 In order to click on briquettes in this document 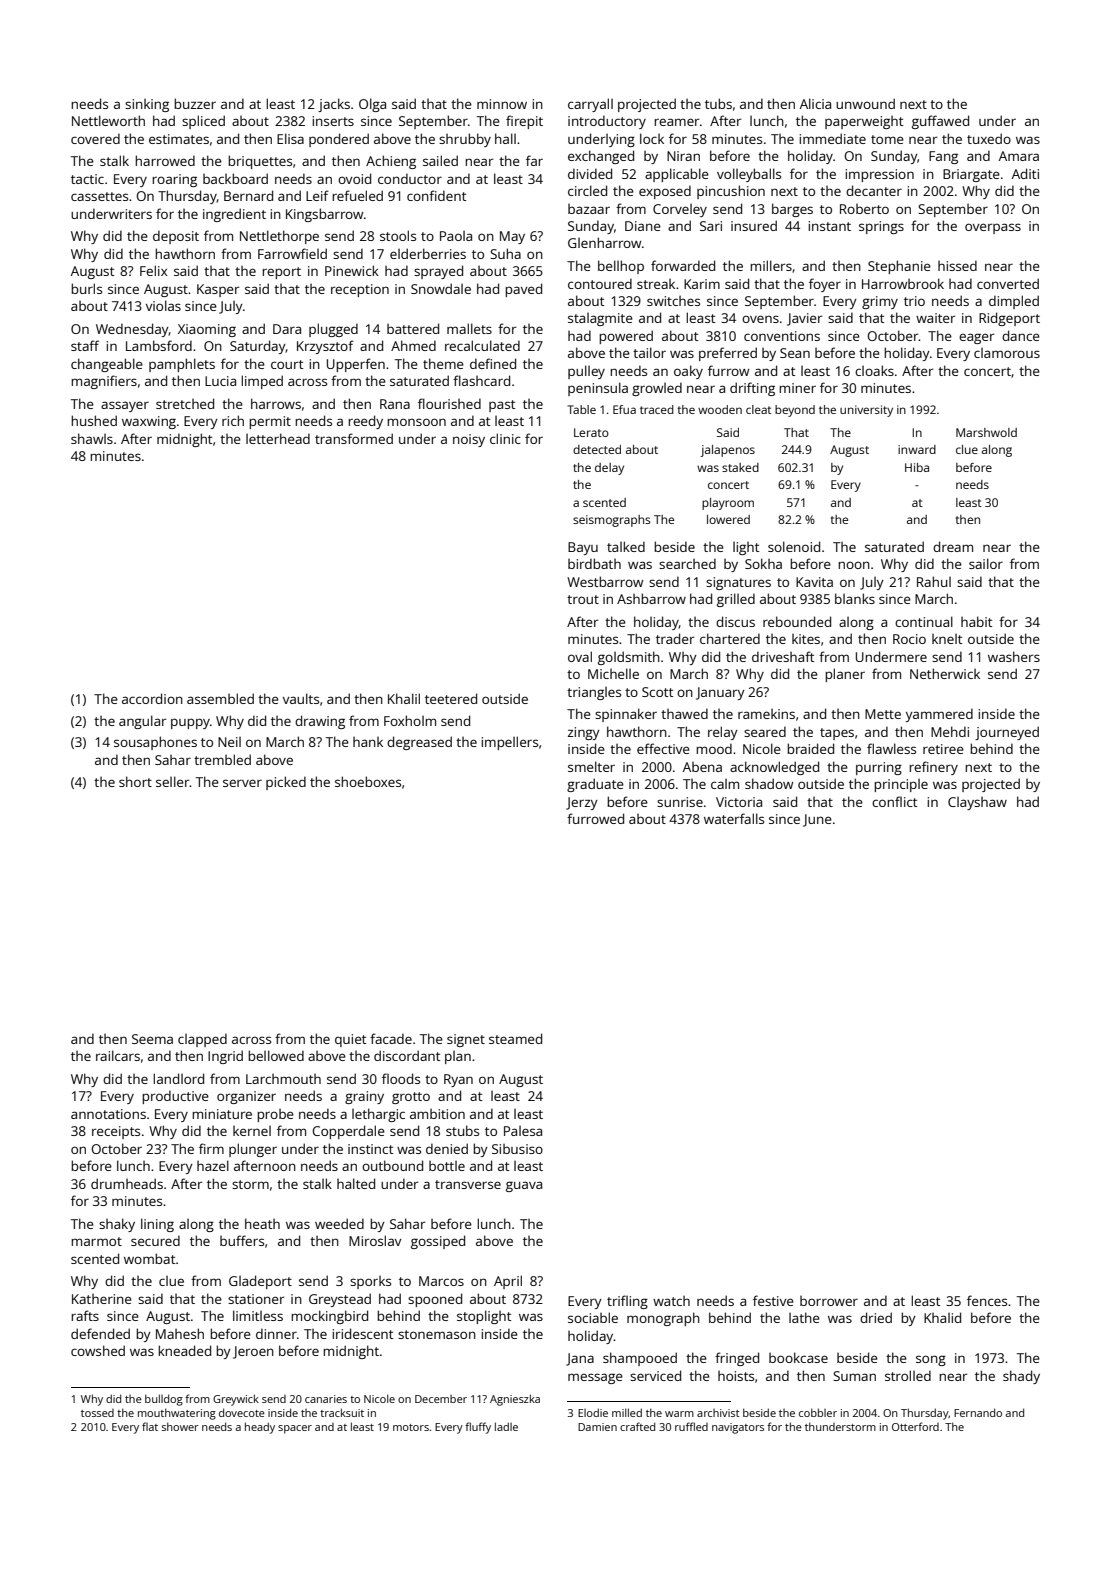, I will do `click(260, 162)`.
